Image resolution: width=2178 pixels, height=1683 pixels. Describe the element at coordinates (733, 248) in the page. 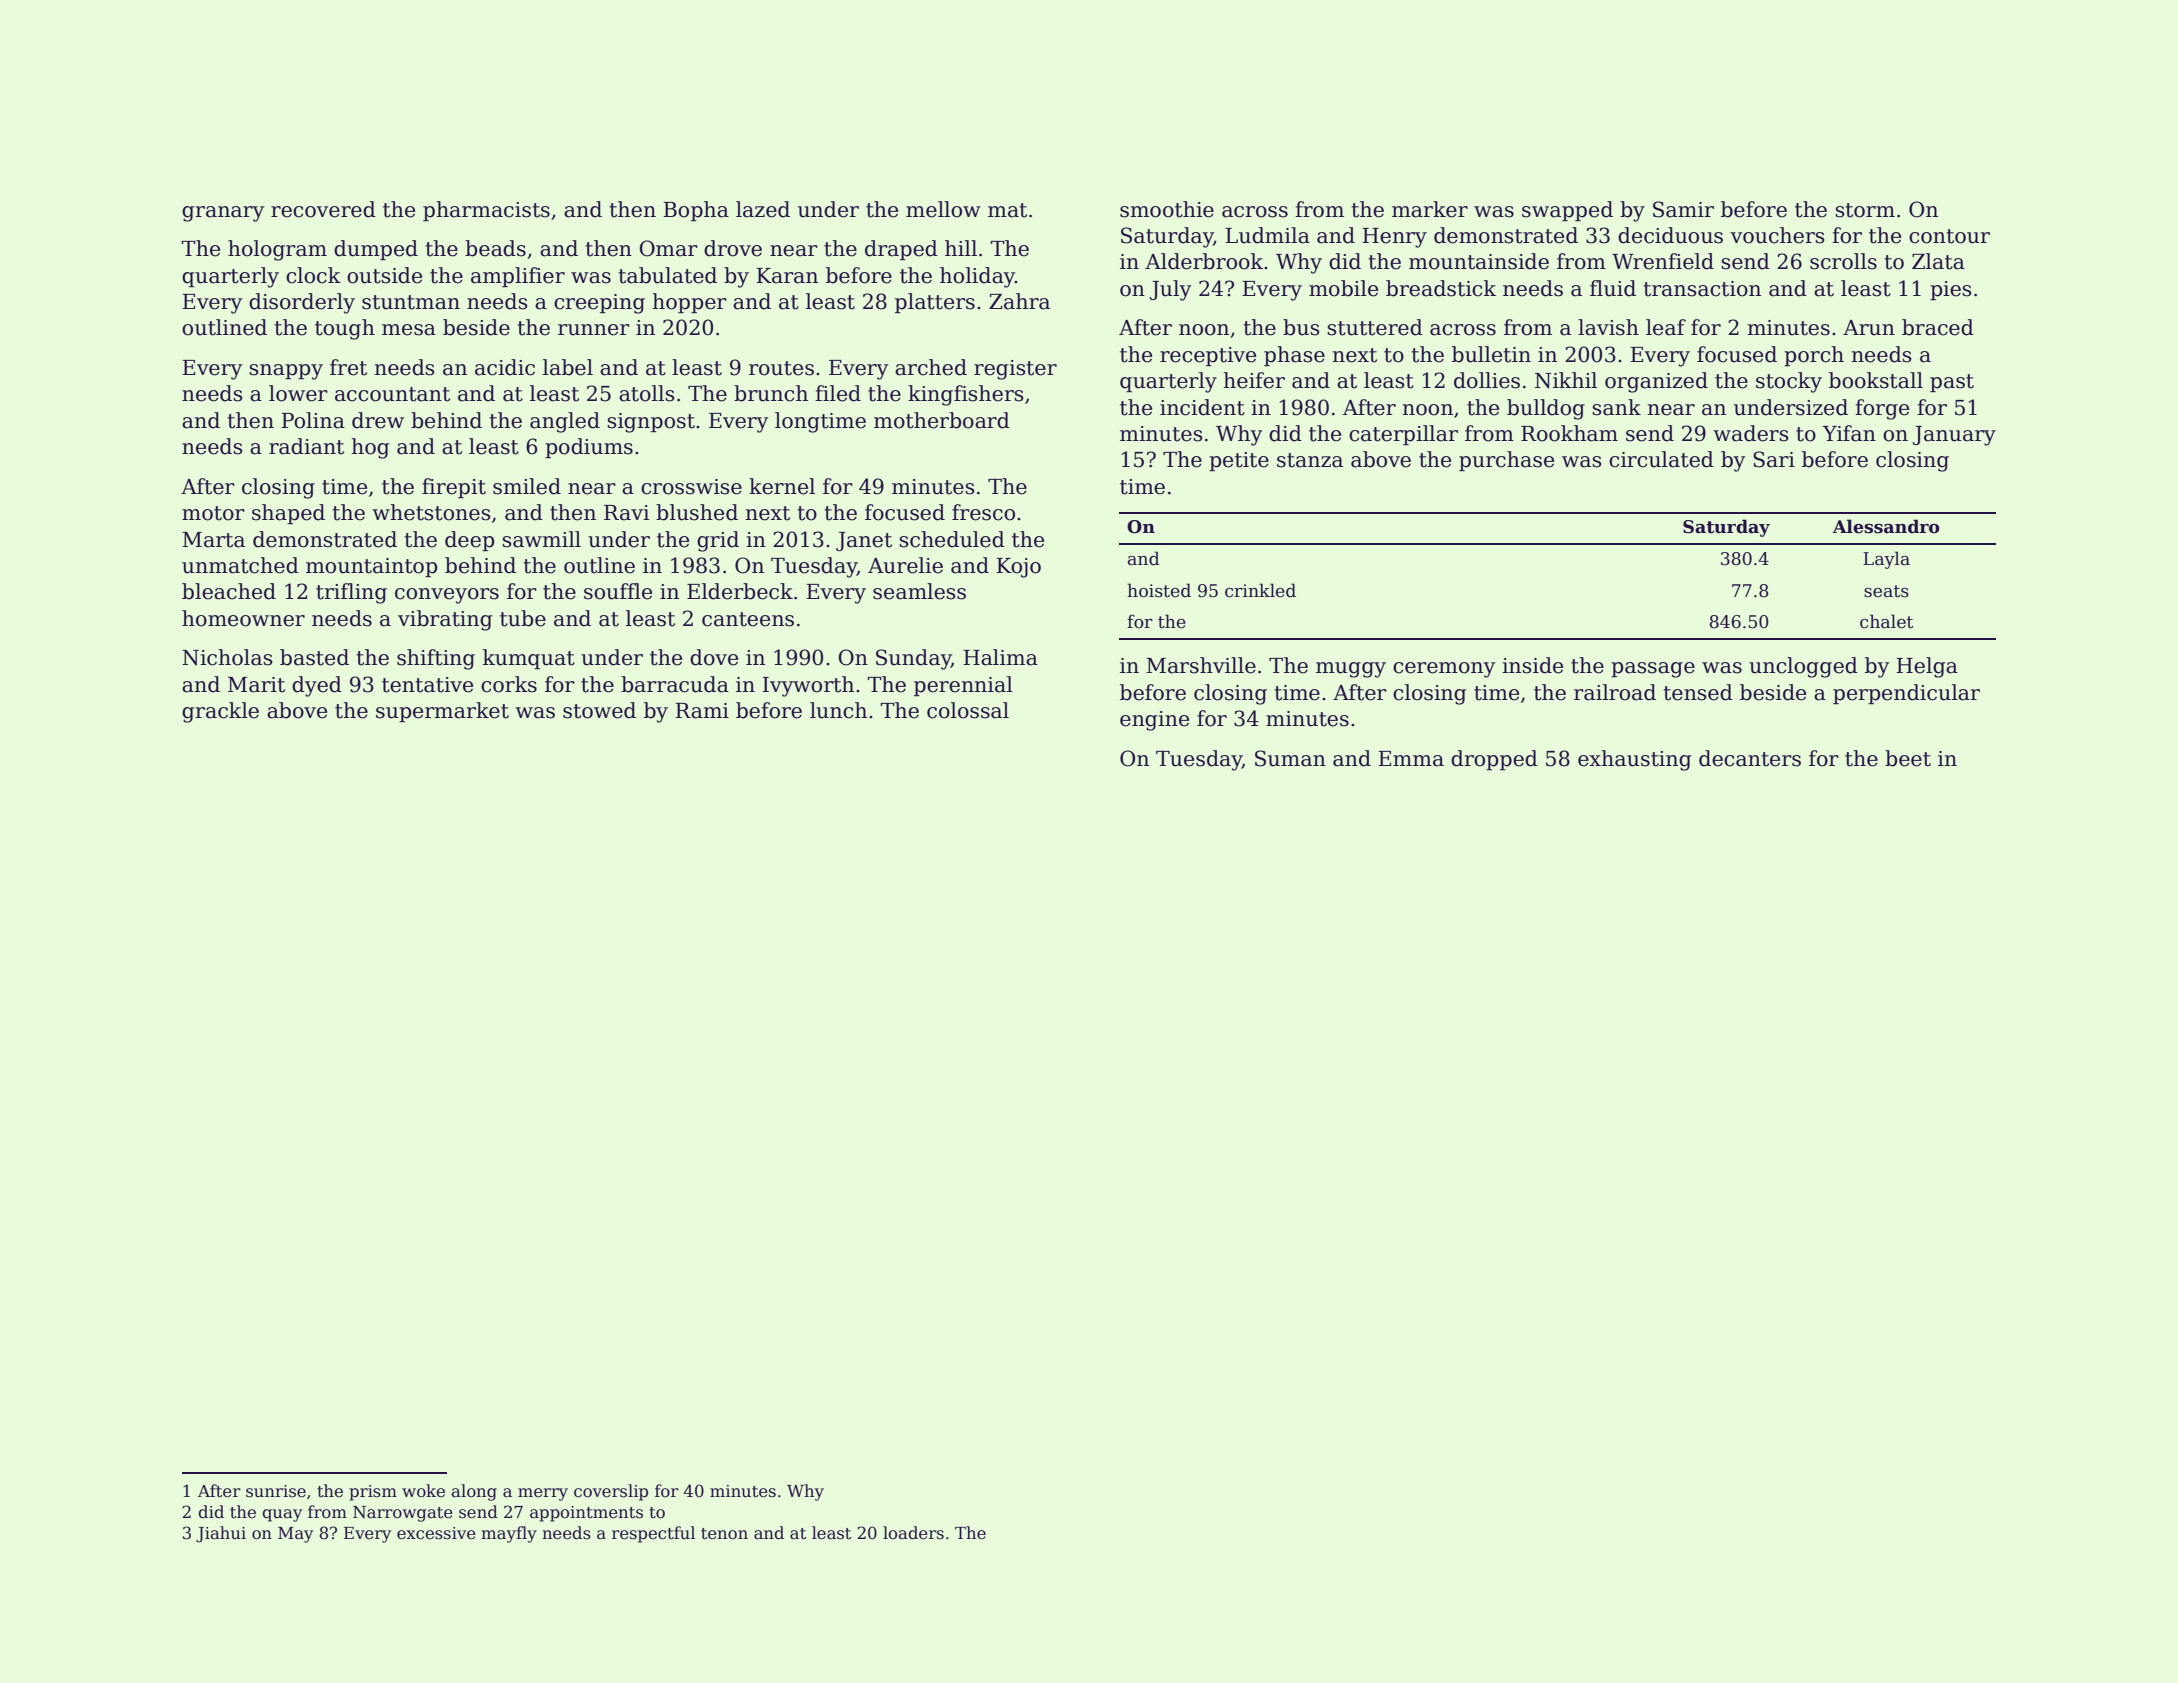

I see `drove` at that location.
